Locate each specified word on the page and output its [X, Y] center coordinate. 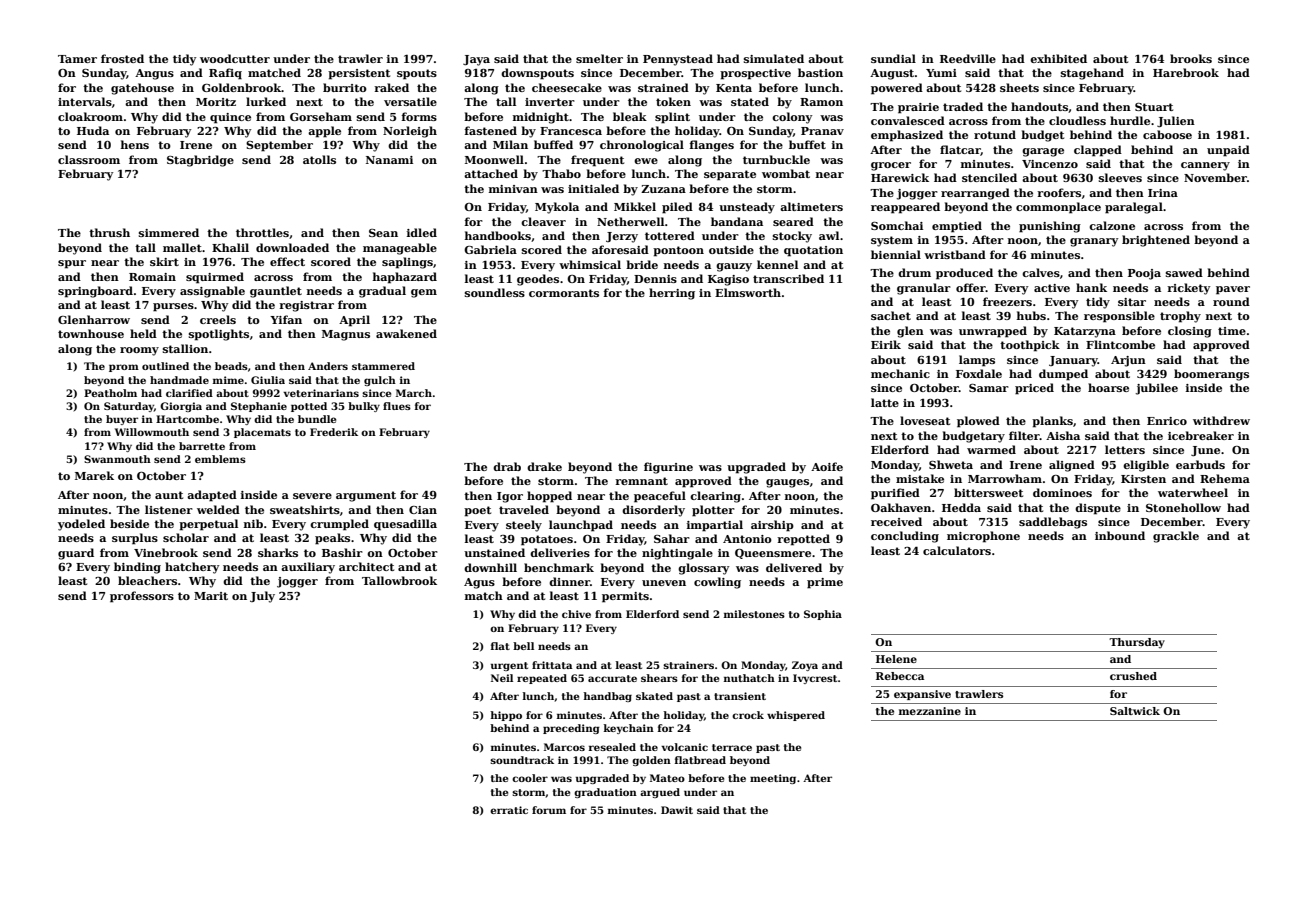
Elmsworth [748, 292]
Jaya [476, 60]
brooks [1191, 58]
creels [218, 319]
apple [324, 132]
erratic [509, 810]
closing [1190, 332]
